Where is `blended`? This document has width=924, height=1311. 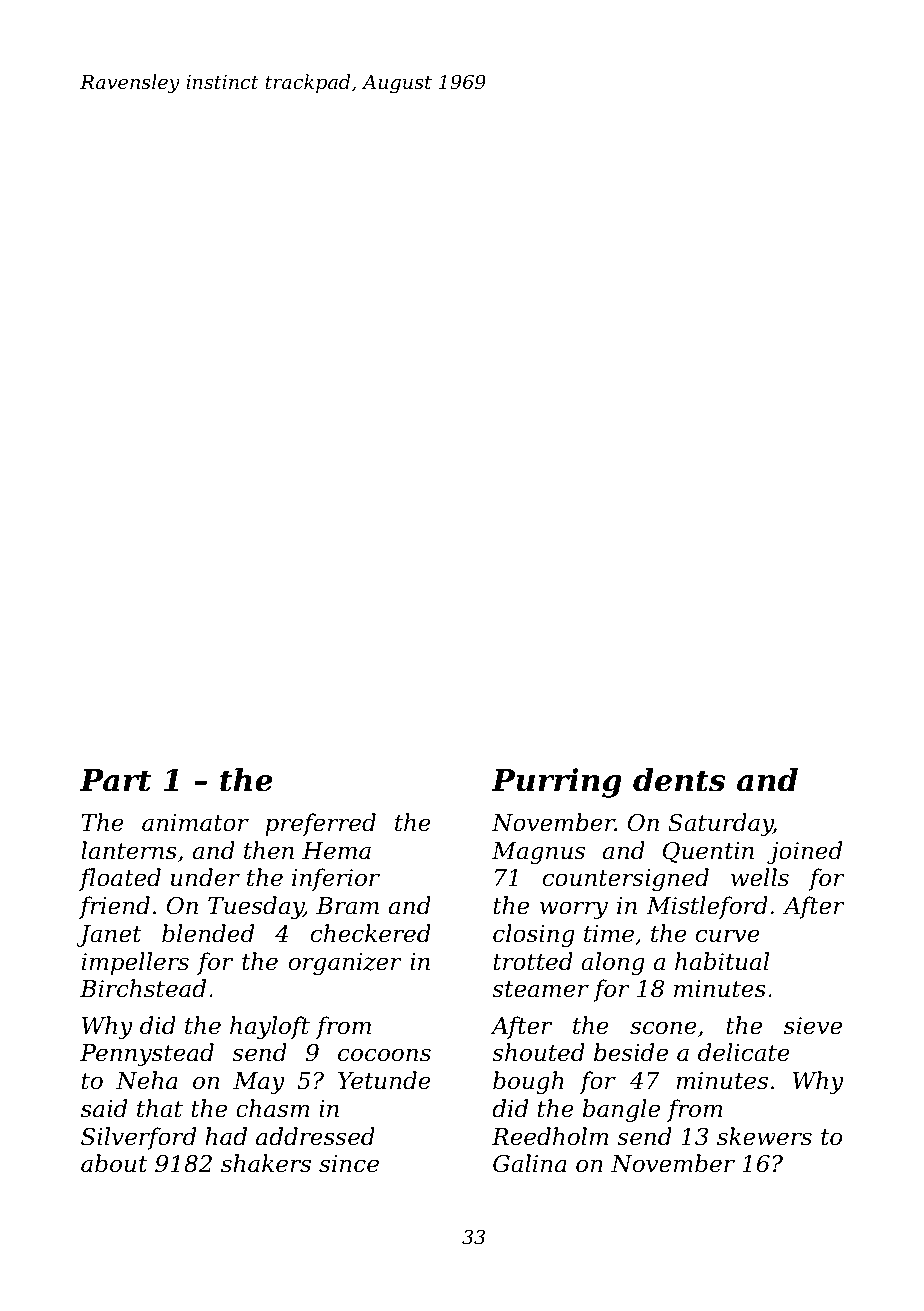 blended is located at coordinates (208, 933).
